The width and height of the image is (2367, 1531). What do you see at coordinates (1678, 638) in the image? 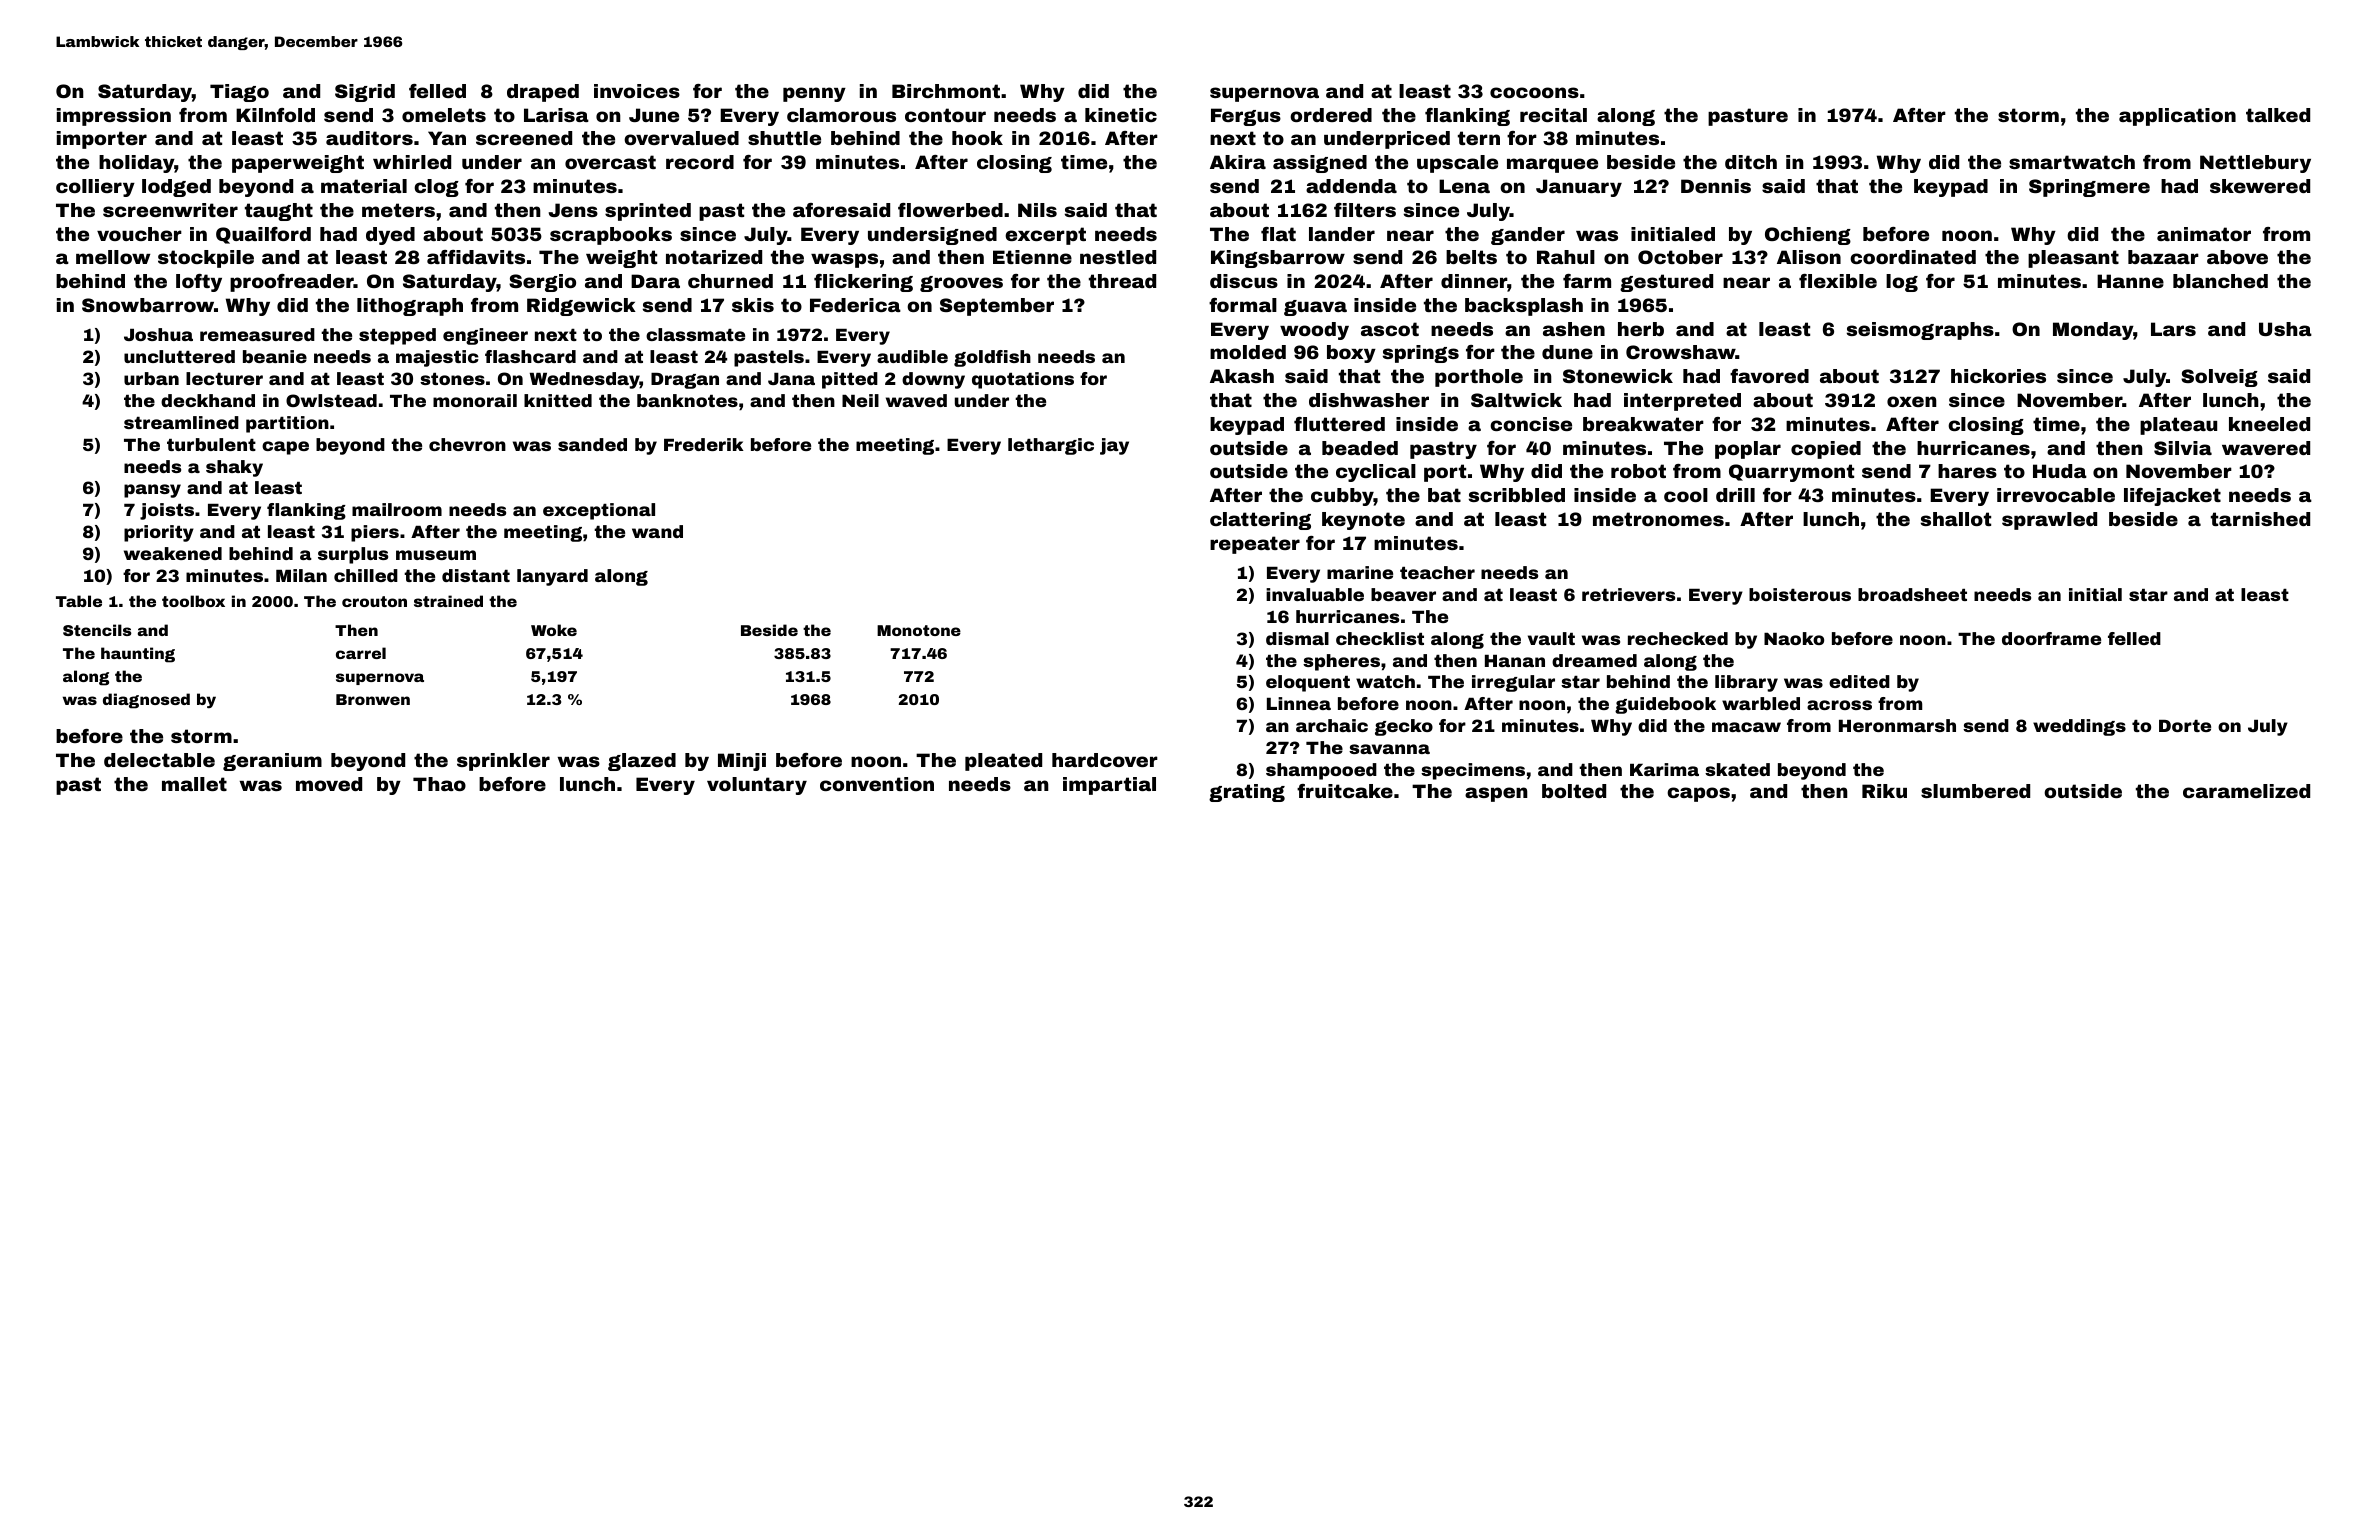
I see `rechecked` at bounding box center [1678, 638].
